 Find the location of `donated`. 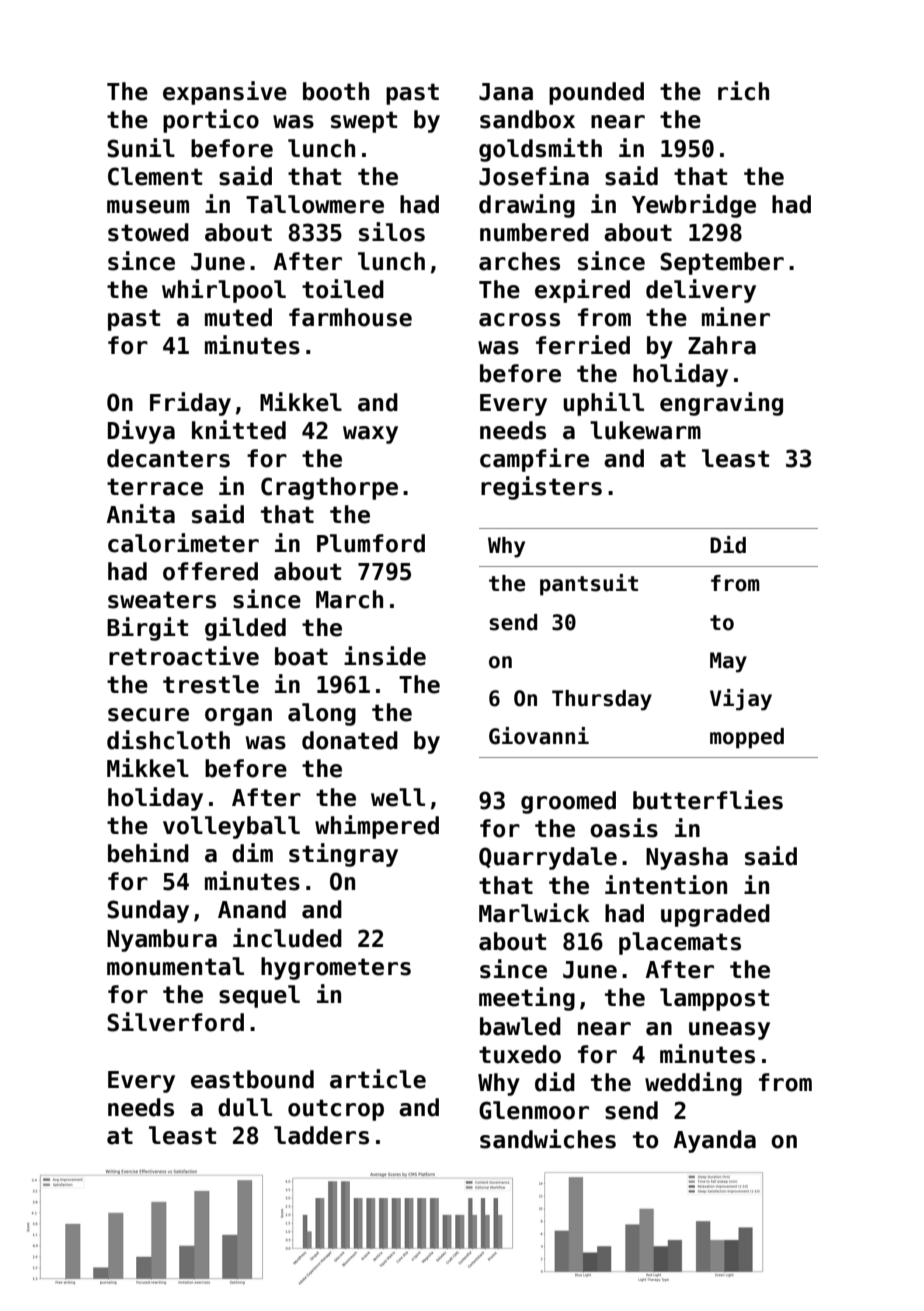

donated is located at coordinates (350, 740).
